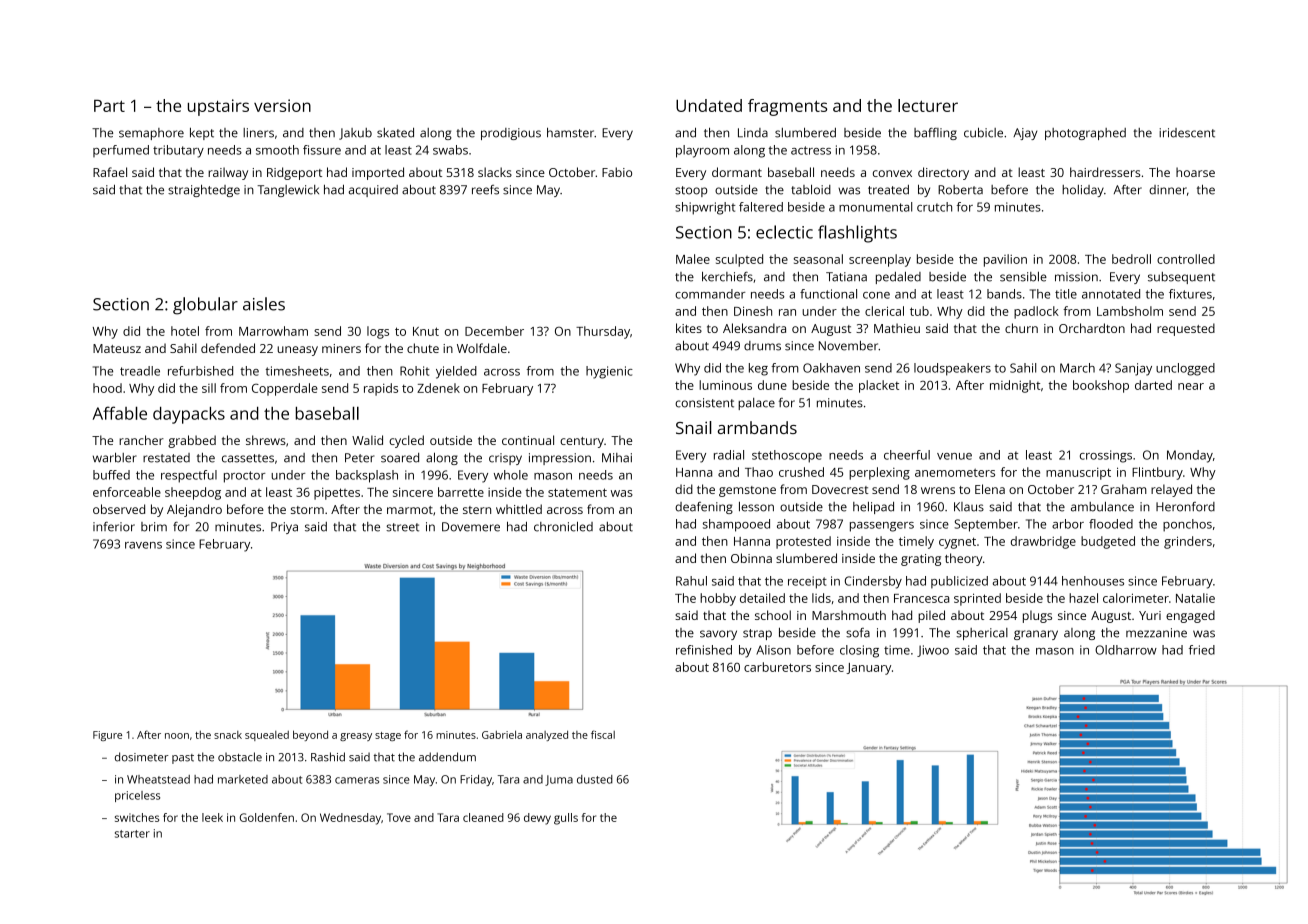 The height and width of the page is (924, 1308). Describe the element at coordinates (121, 151) in the page. I see `perfumed` at that location.
